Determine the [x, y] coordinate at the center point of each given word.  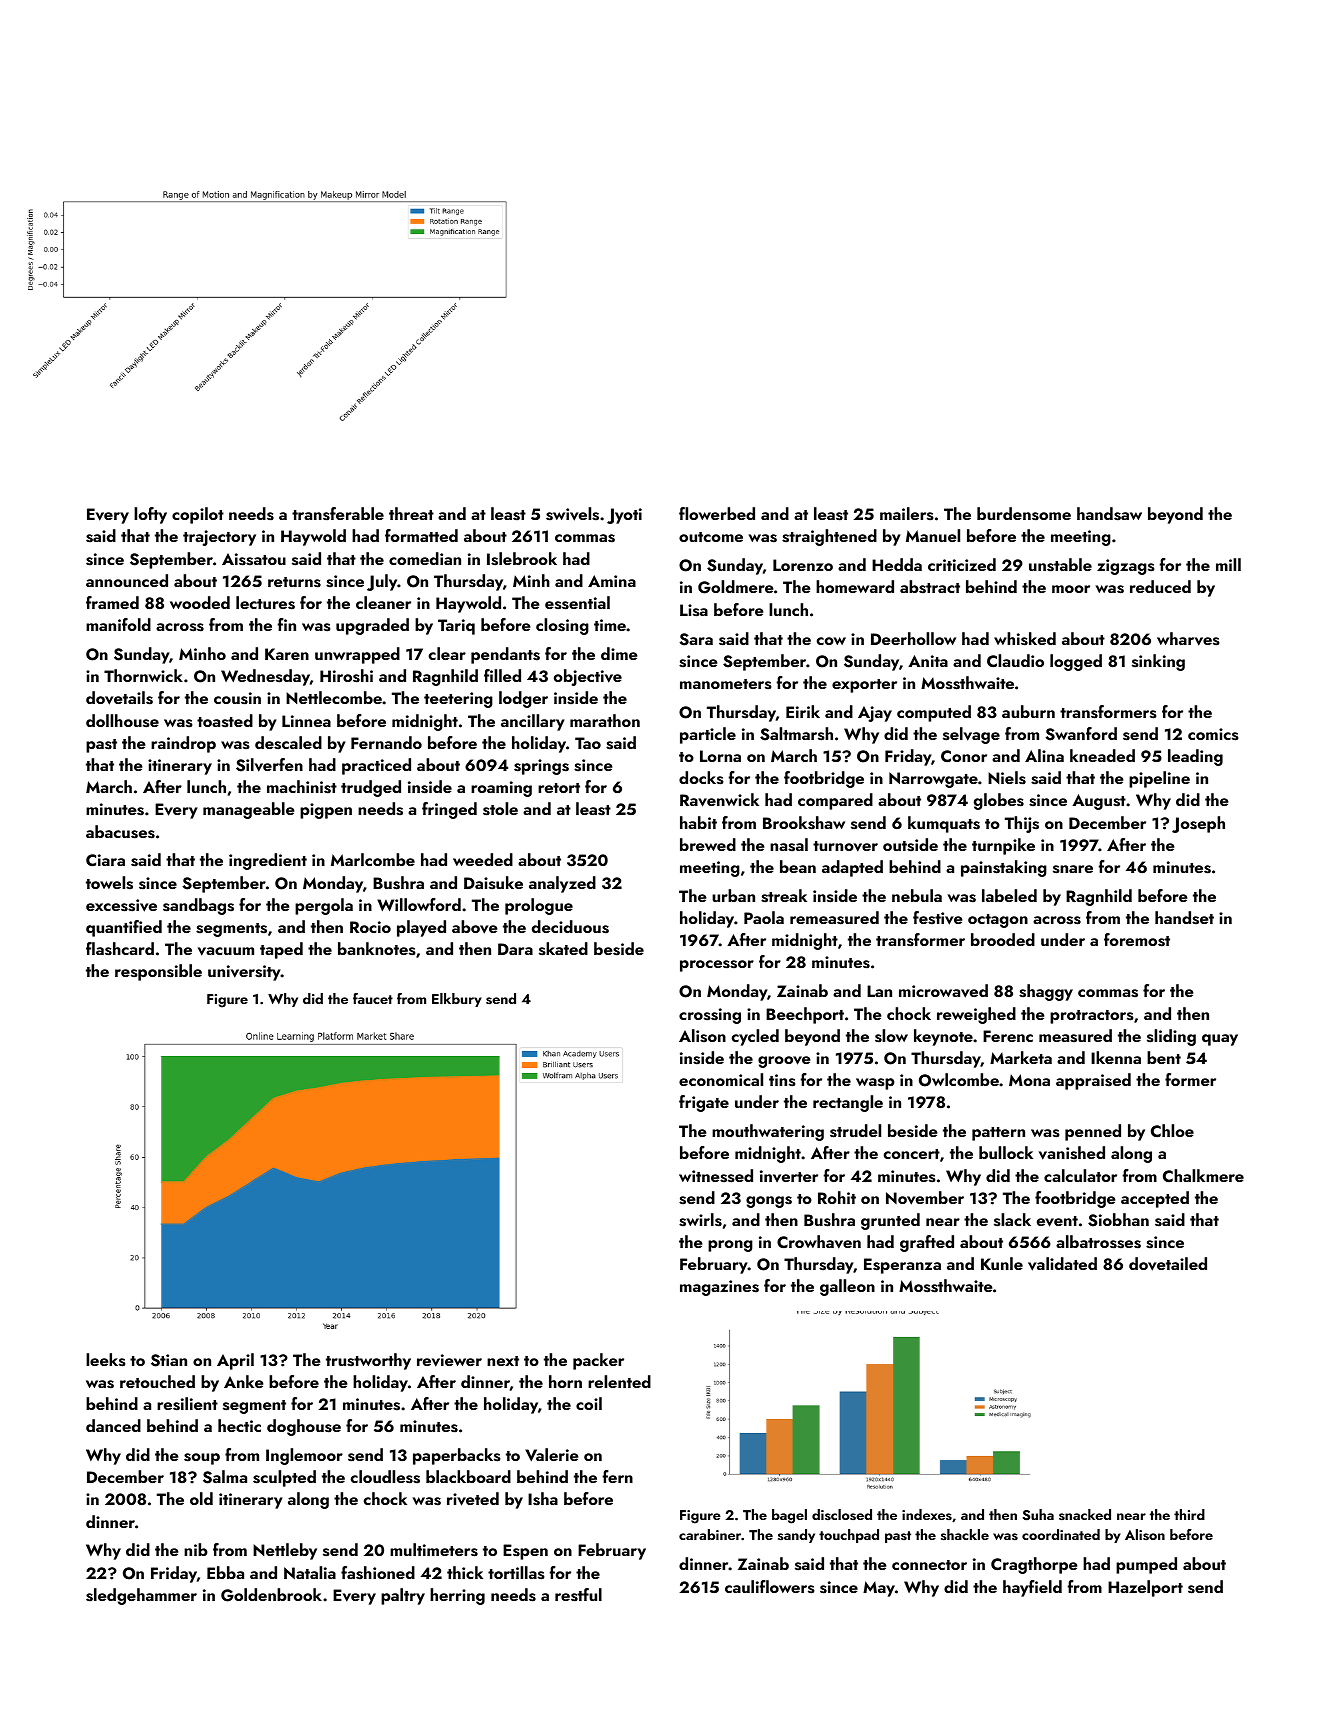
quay [1220, 1040]
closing [562, 626]
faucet [373, 998]
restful [578, 1595]
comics [1213, 734]
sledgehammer [141, 1596]
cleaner [383, 602]
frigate [704, 1103]
